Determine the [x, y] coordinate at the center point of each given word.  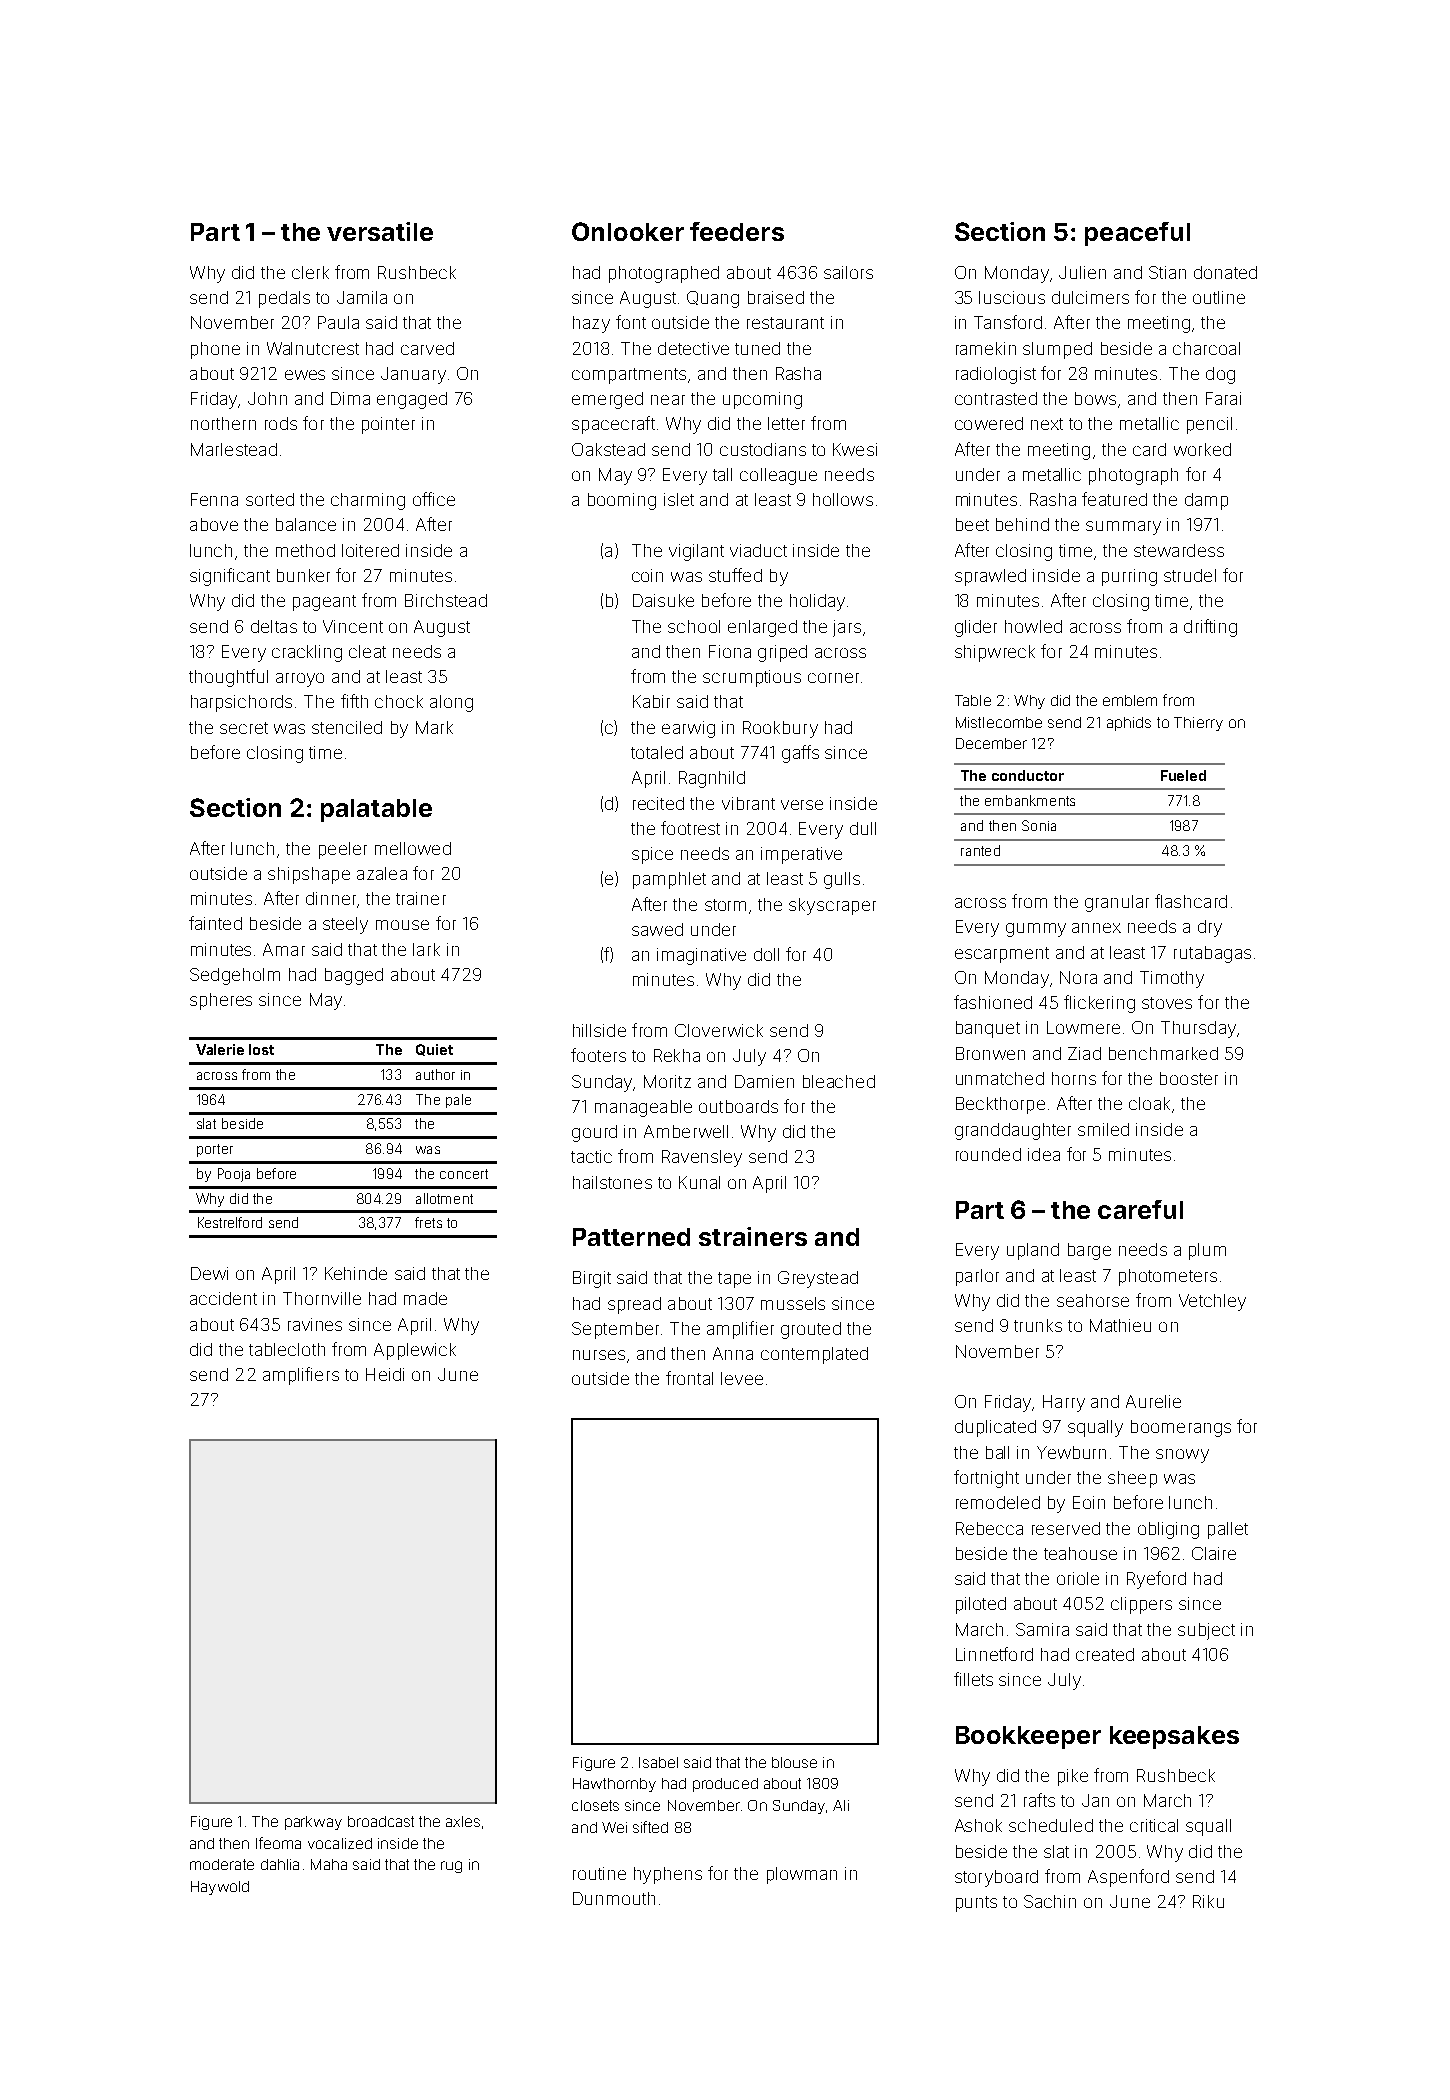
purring [1129, 577]
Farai [1223, 398]
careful [1140, 1209]
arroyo [300, 680]
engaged [412, 400]
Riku [1208, 1901]
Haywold [220, 1888]
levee [742, 1378]
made [425, 1298]
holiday [817, 602]
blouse [794, 1762]
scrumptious [752, 678]
